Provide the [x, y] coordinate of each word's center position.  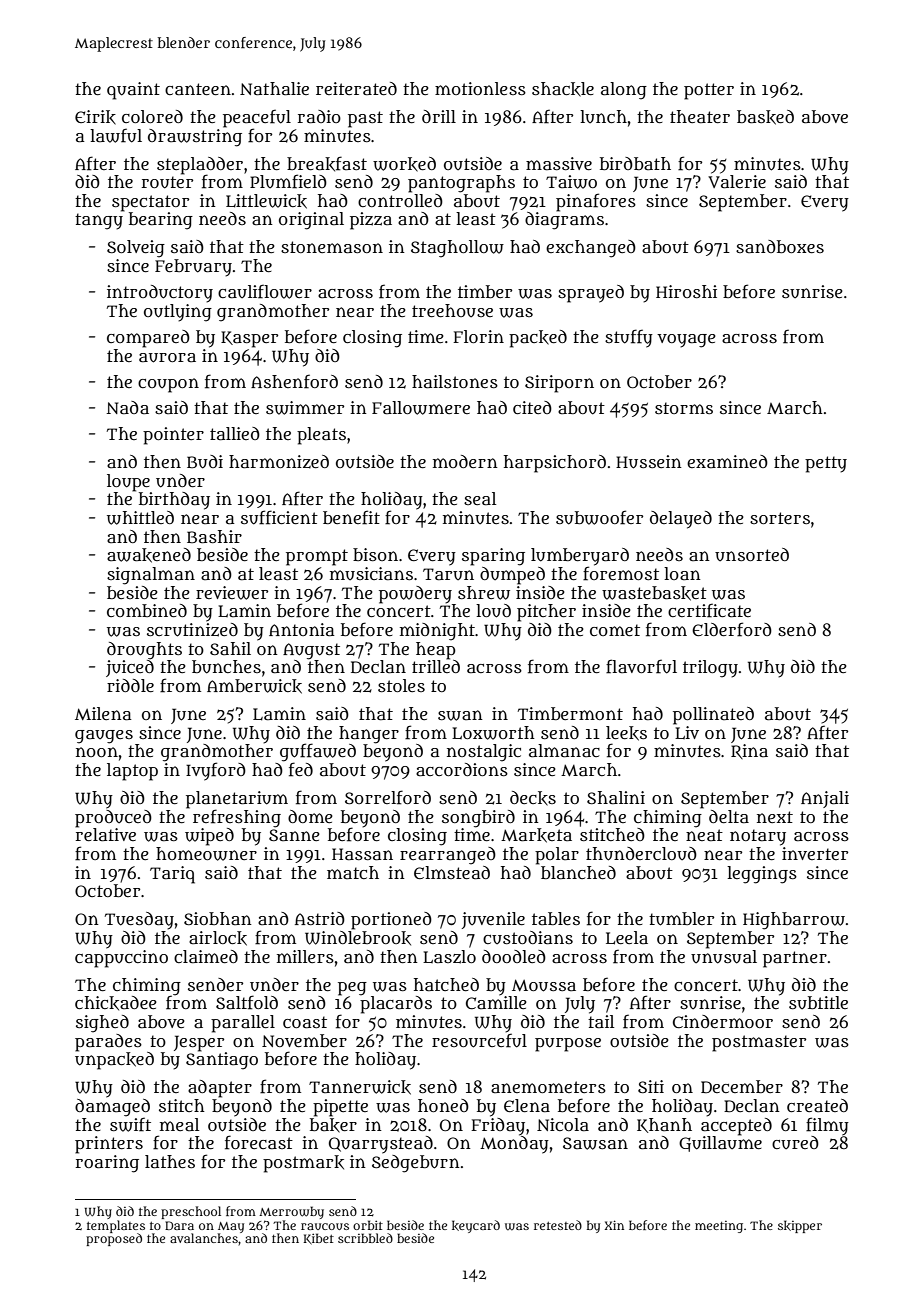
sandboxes [780, 246]
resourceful [479, 1040]
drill [439, 116]
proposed [114, 1239]
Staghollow [457, 249]
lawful [116, 135]
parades [108, 1043]
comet [615, 630]
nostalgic [484, 753]
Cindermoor [723, 1021]
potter [709, 91]
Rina [749, 751]
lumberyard [580, 557]
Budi [205, 462]
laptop [132, 772]
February [193, 268]
